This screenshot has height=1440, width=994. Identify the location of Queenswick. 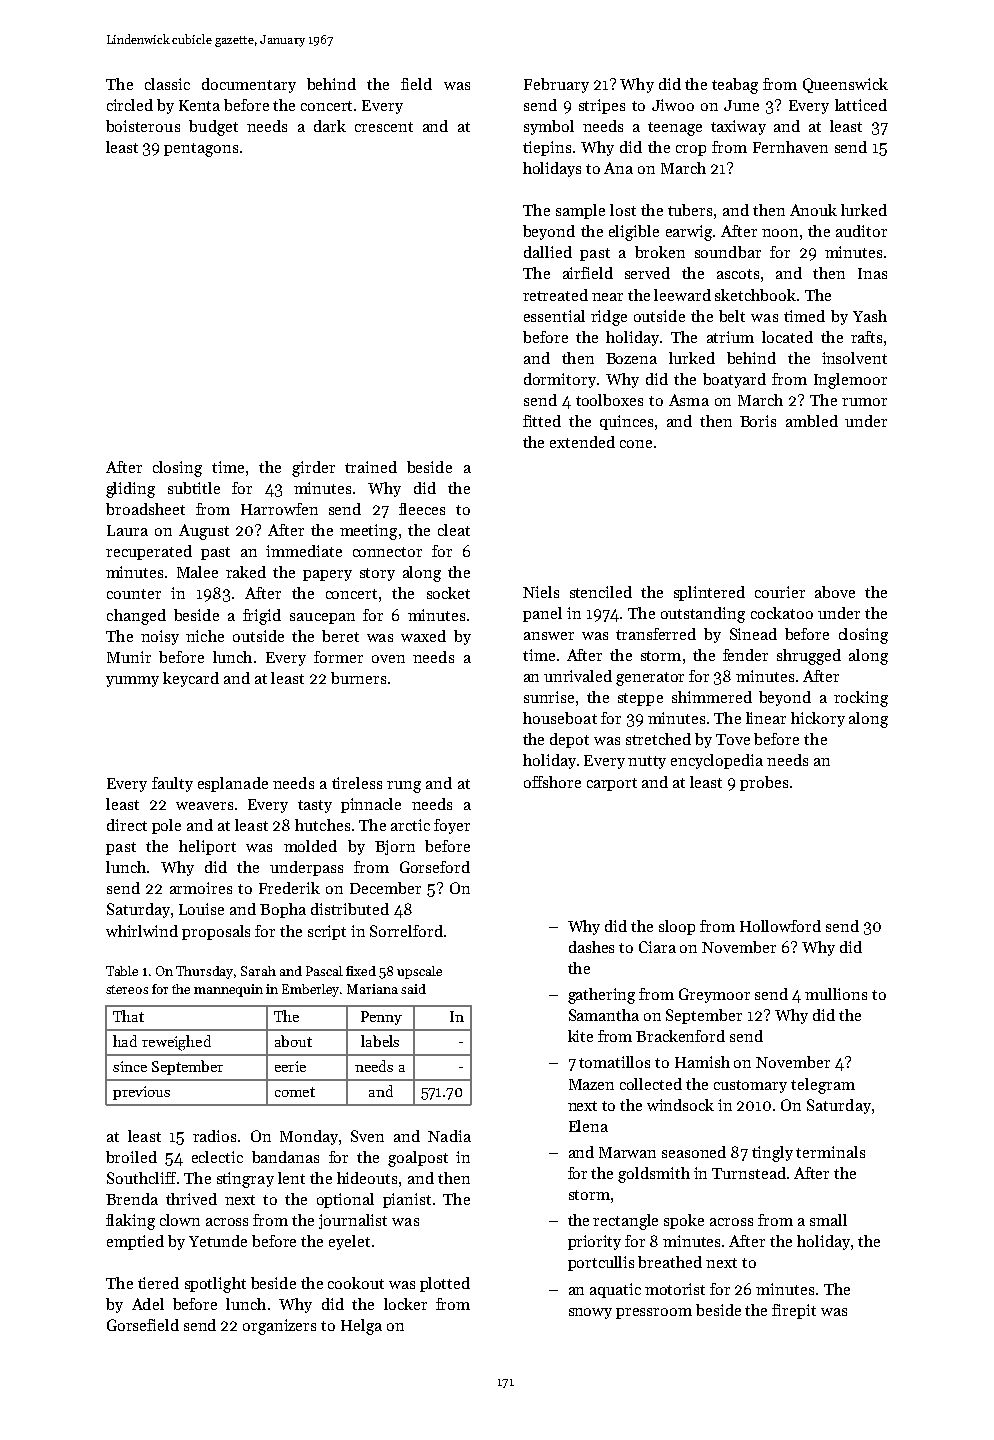
(845, 85).
